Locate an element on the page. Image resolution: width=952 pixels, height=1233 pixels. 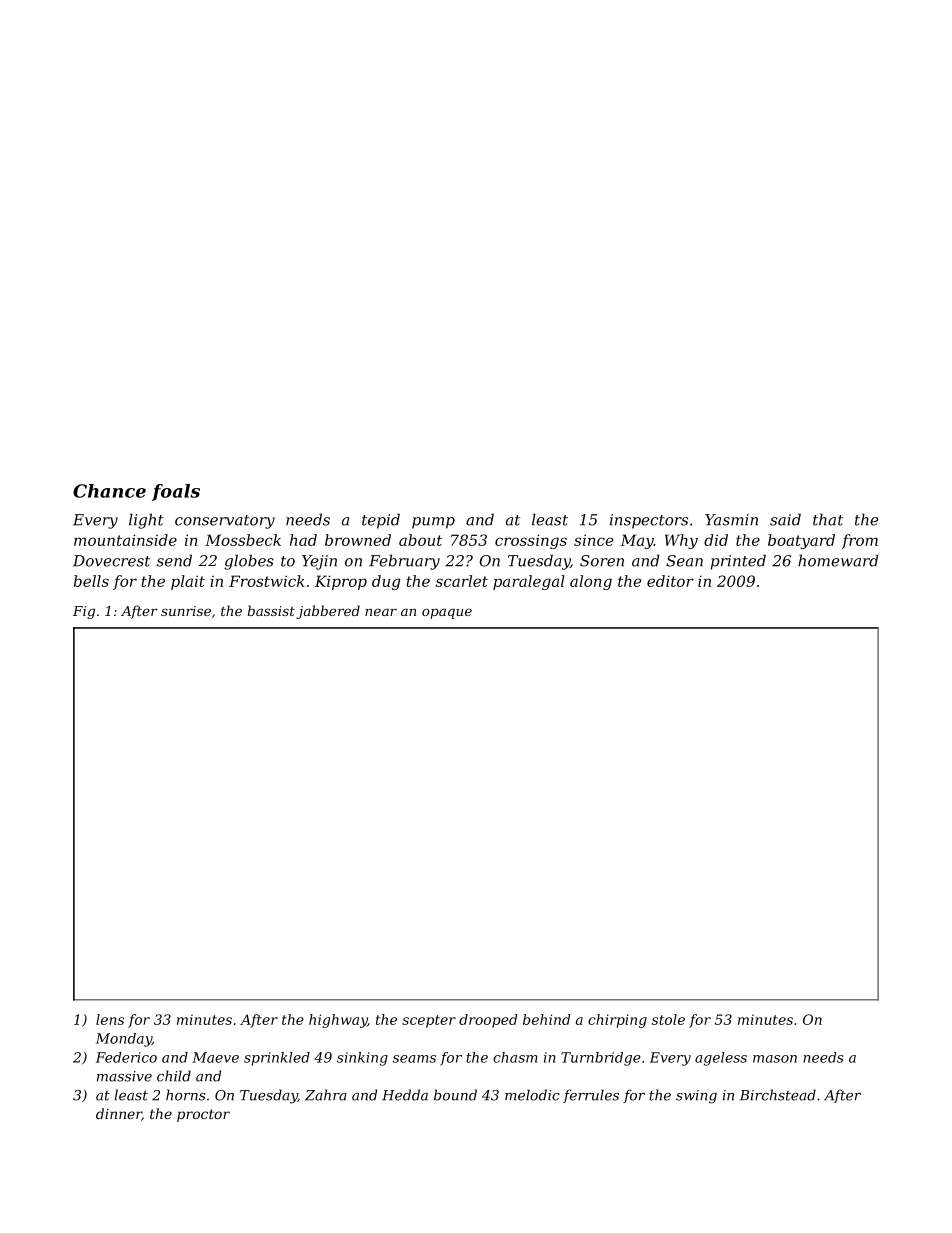
behind is located at coordinates (547, 1019).
